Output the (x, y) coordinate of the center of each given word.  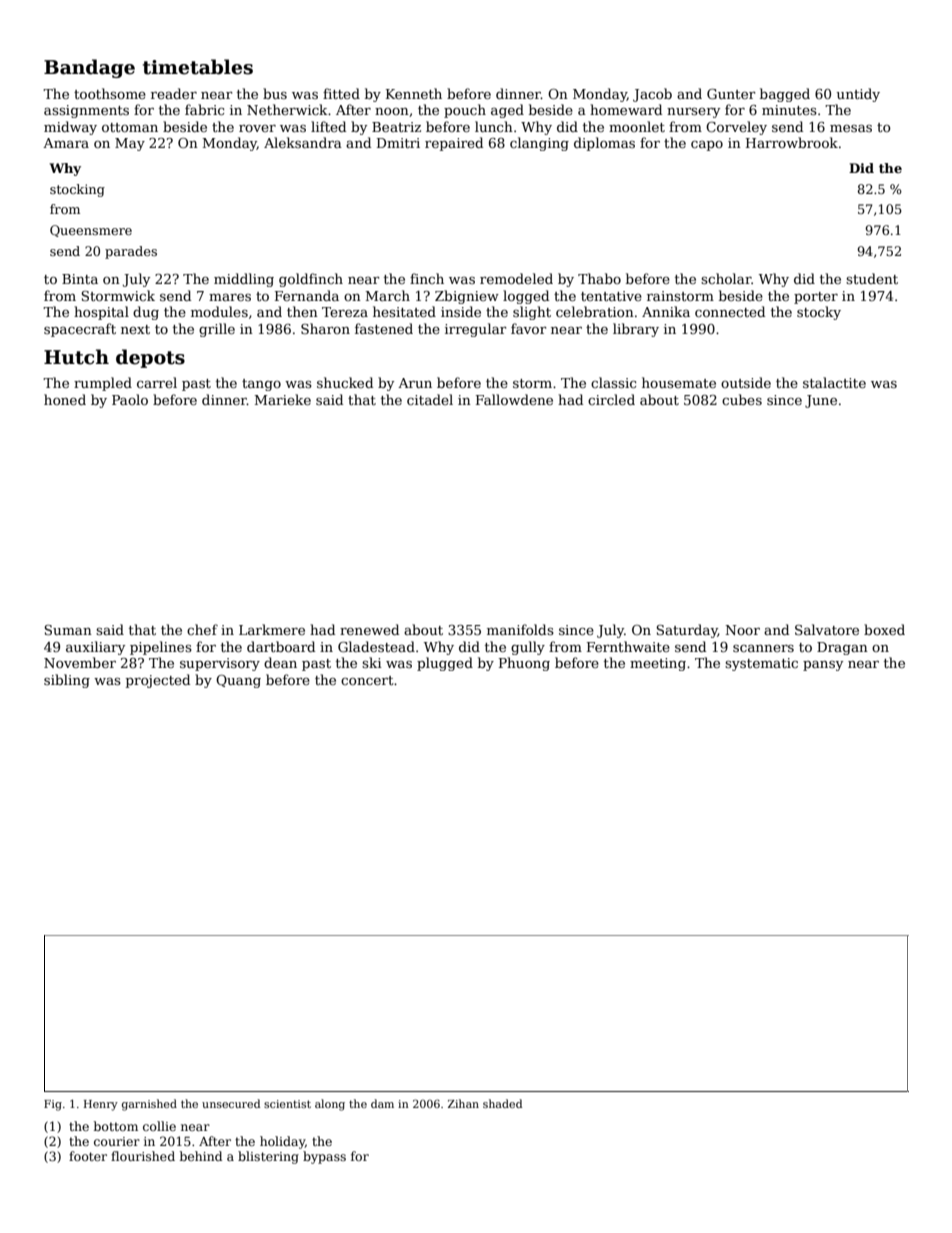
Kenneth (414, 93)
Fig (53, 1105)
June (821, 401)
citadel (430, 399)
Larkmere (272, 629)
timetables (198, 67)
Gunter (731, 94)
